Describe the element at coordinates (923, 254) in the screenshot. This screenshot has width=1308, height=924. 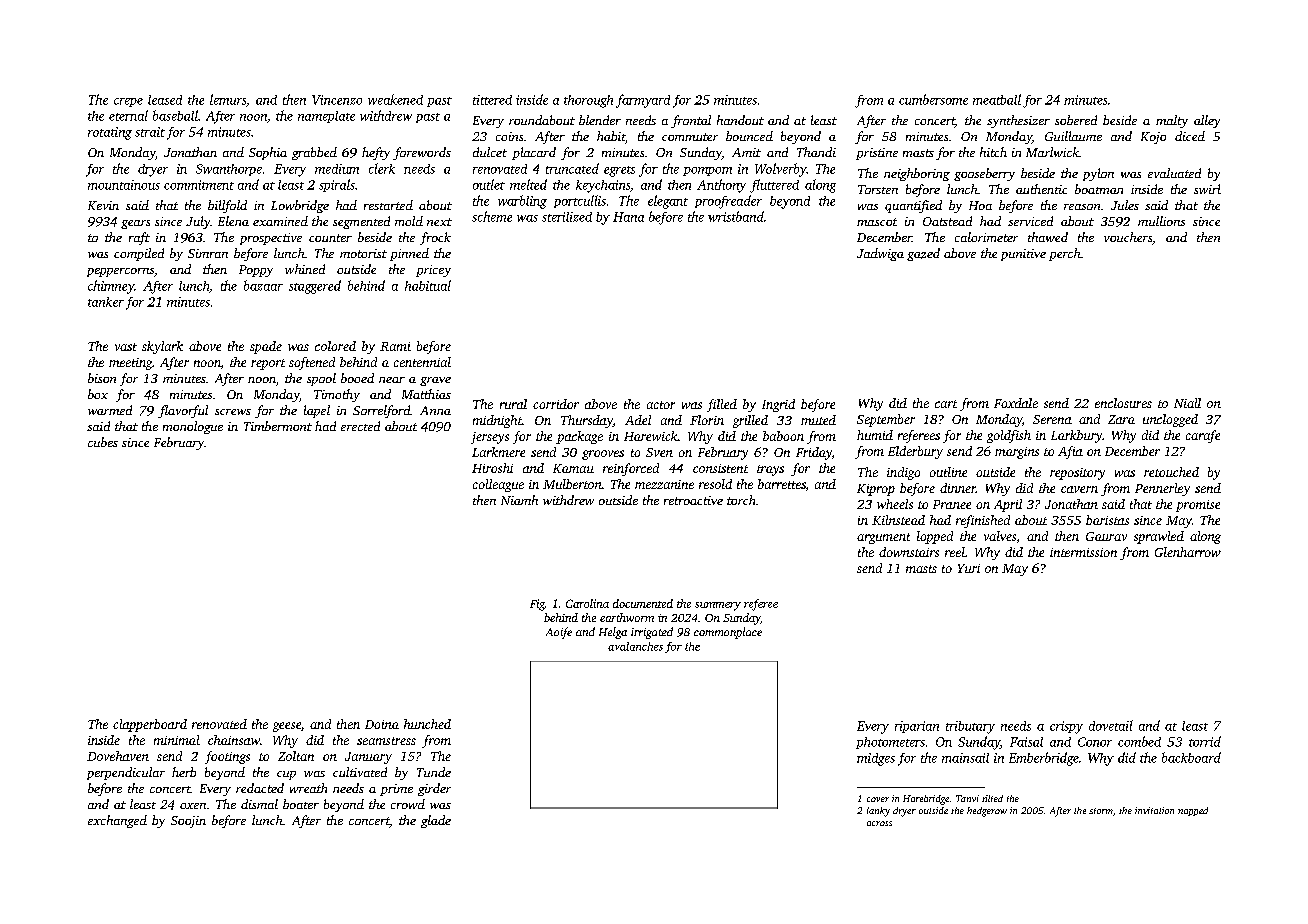
I see `gazed` at that location.
